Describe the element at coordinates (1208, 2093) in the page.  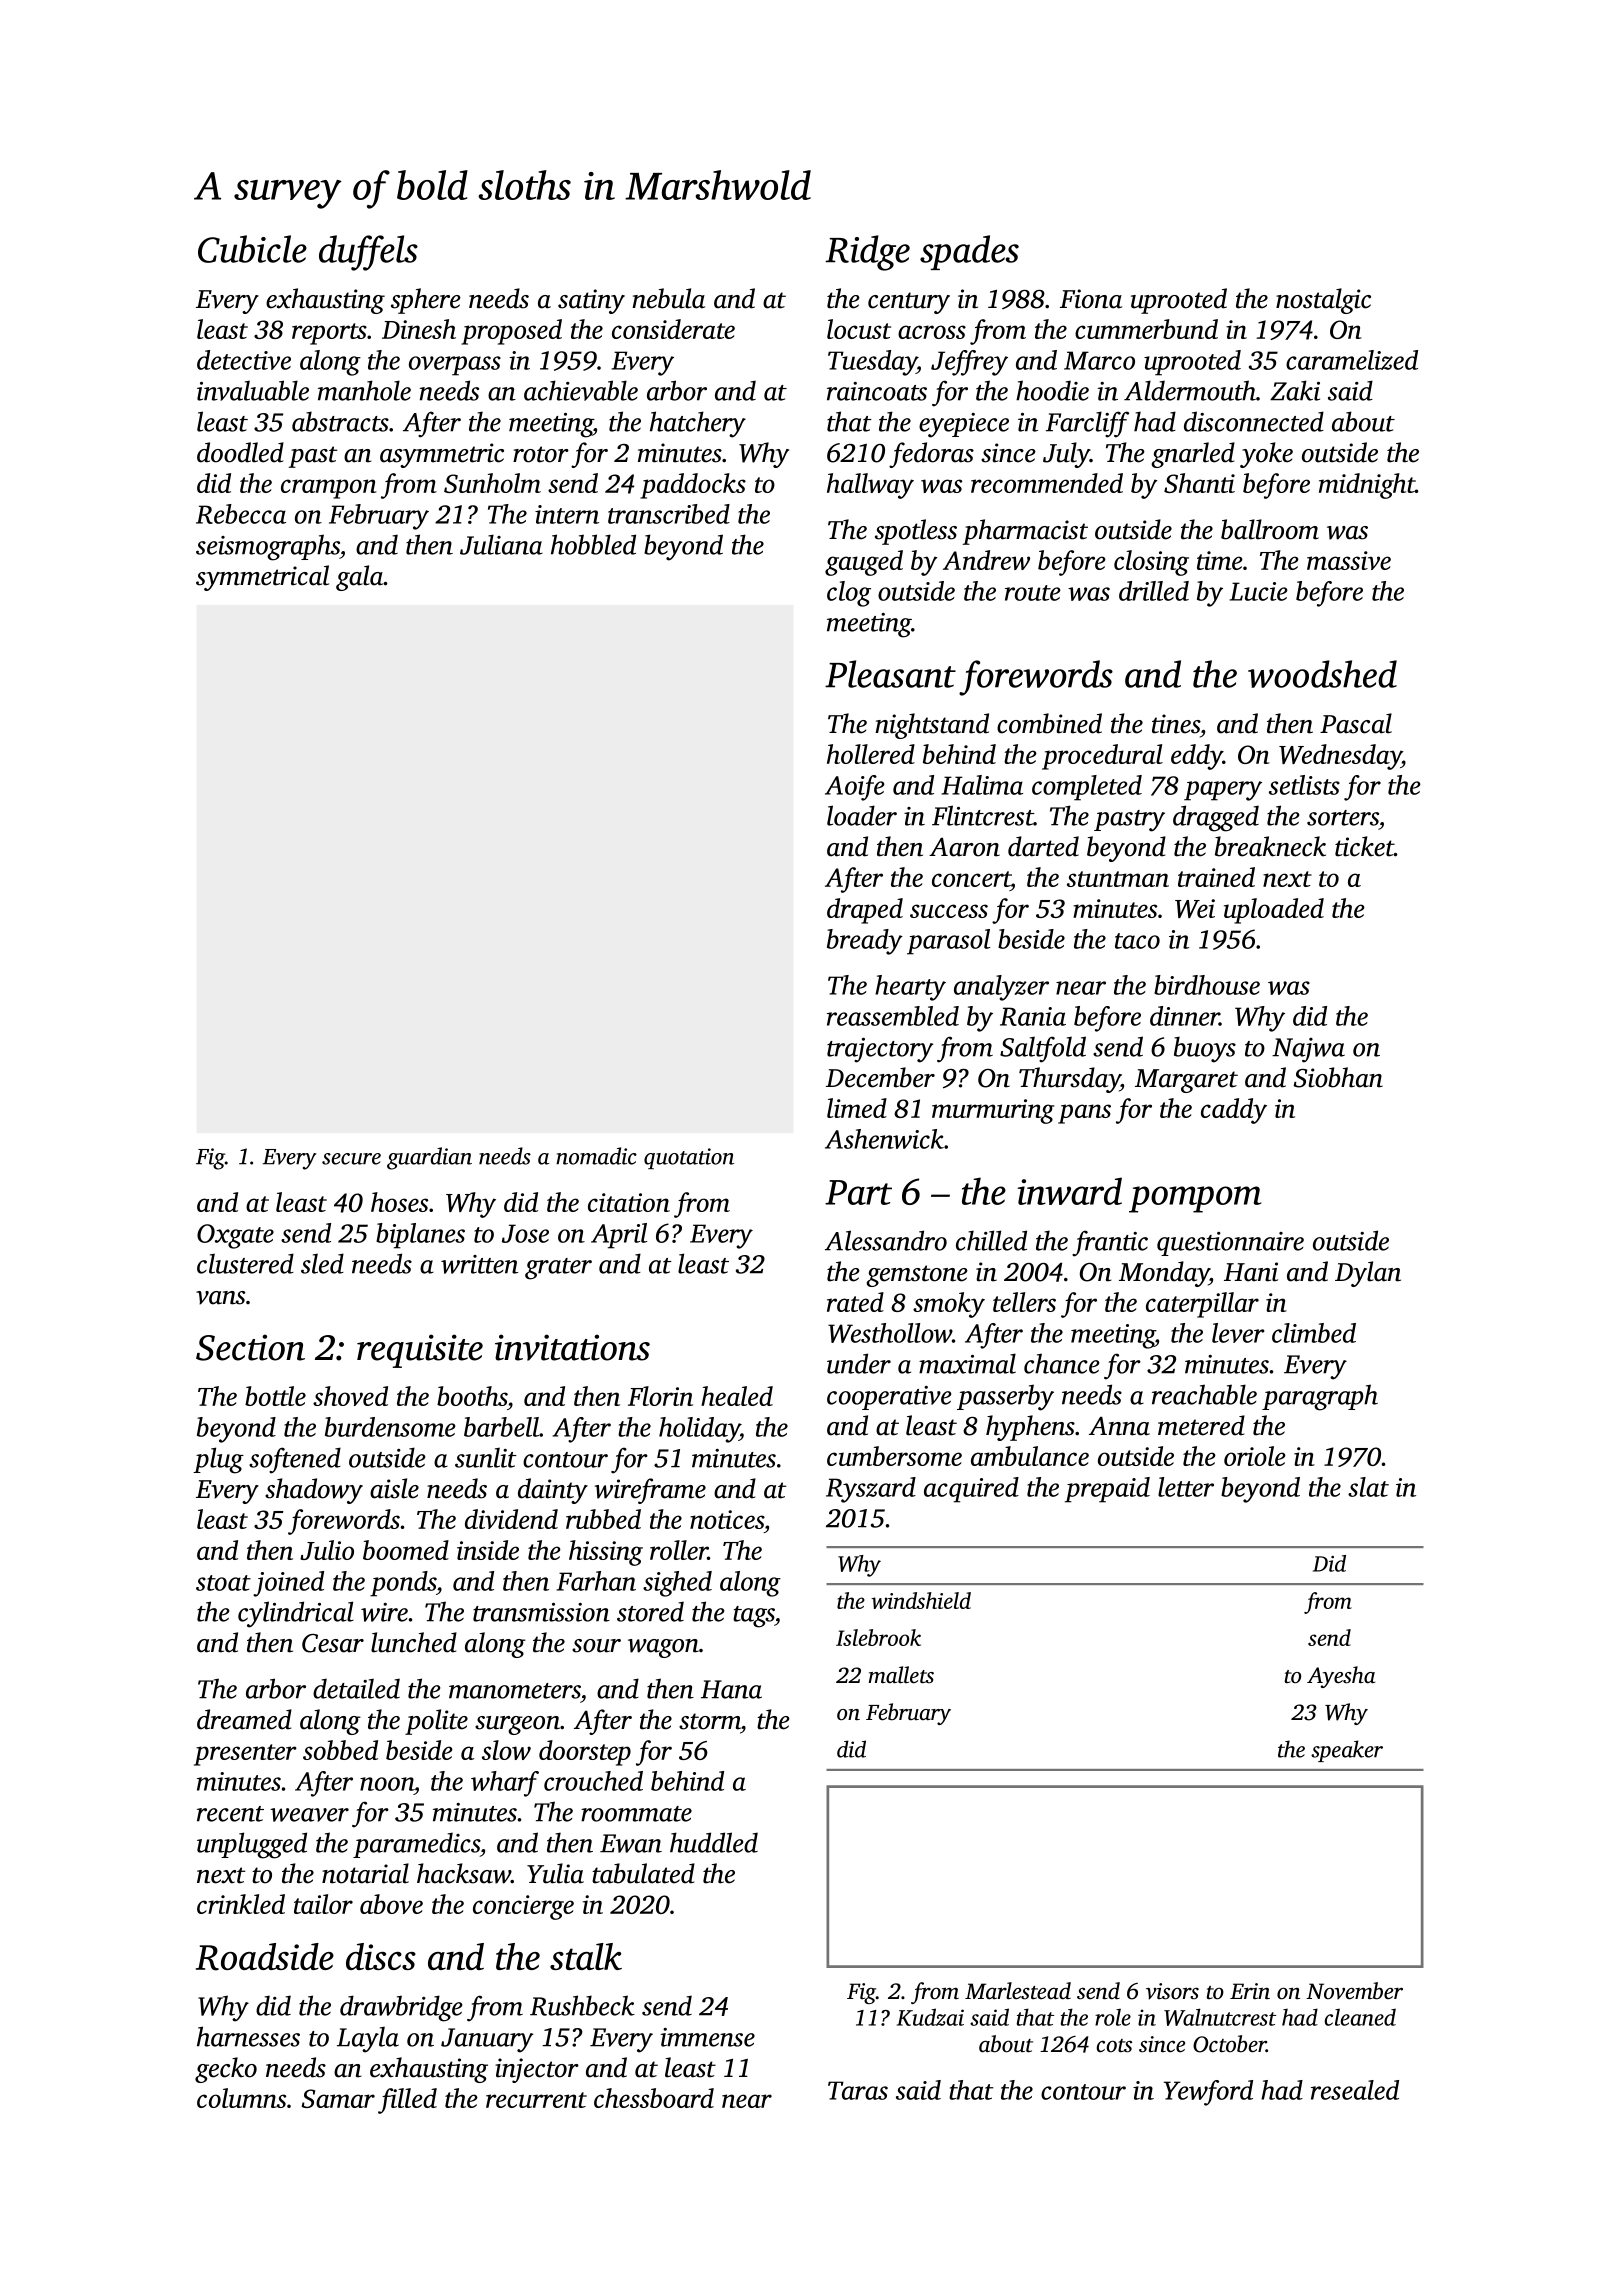
I see `Yewford` at that location.
